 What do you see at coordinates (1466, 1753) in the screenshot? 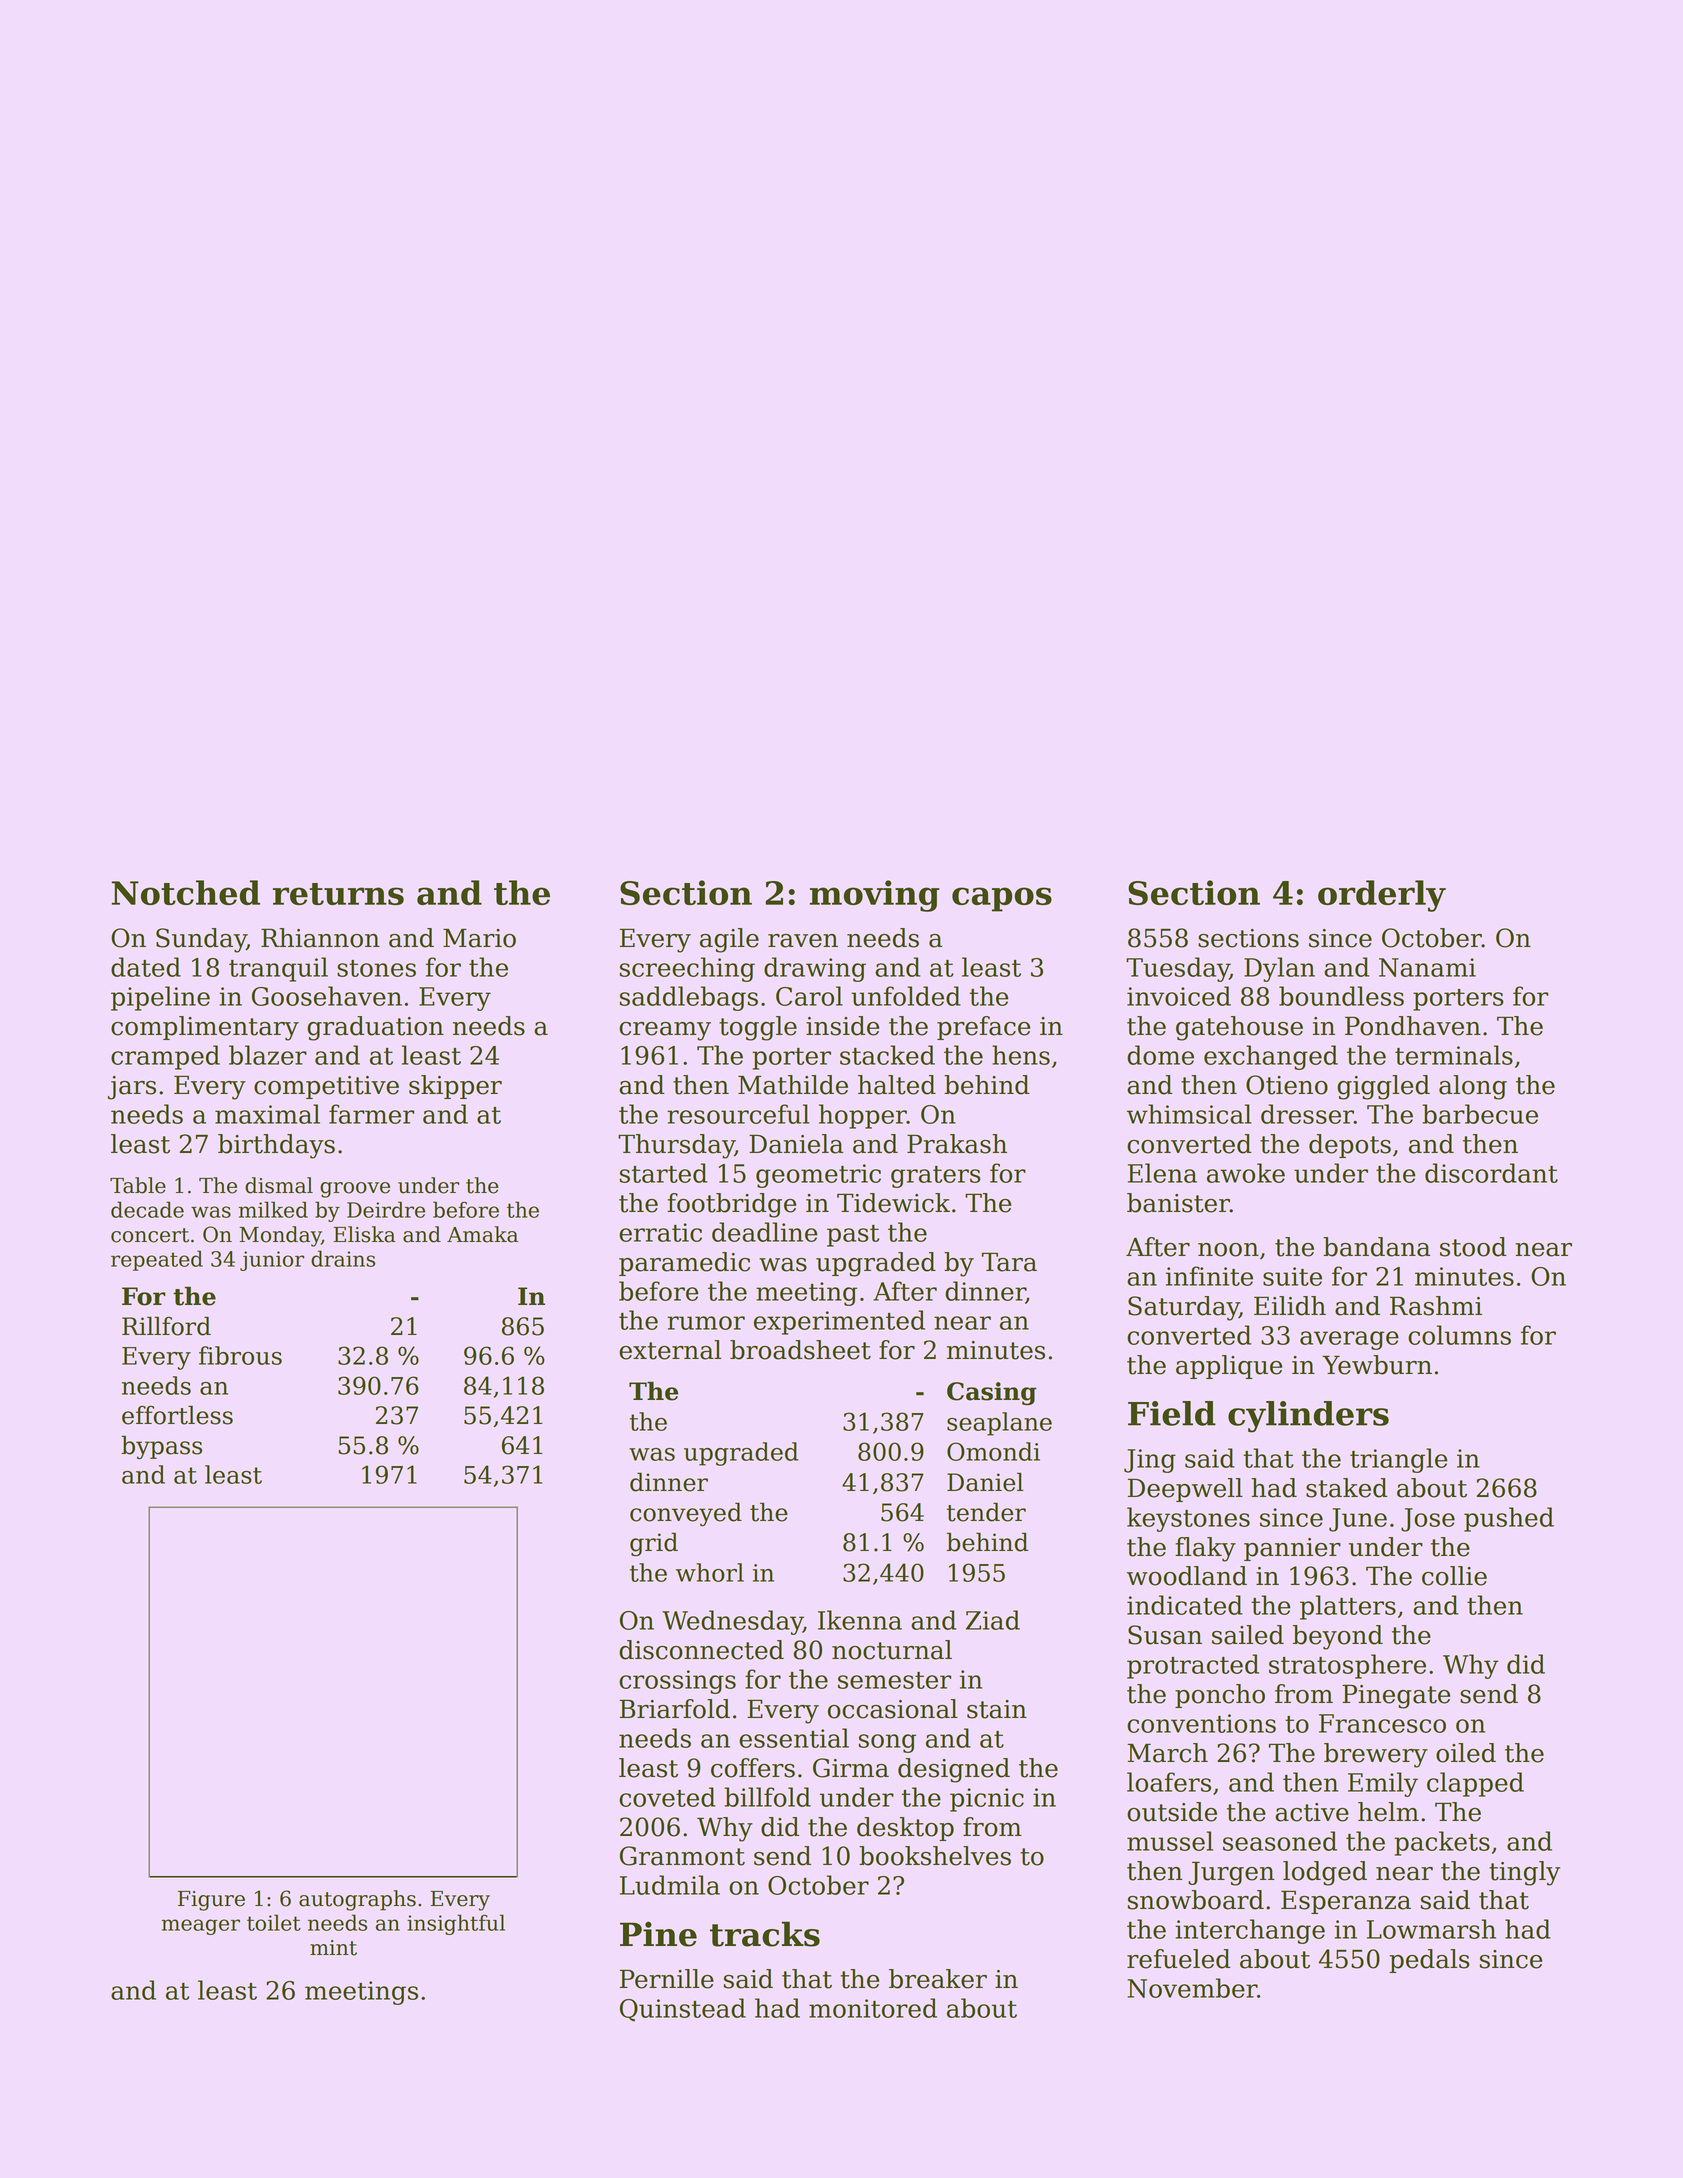
I see `oiled` at bounding box center [1466, 1753].
